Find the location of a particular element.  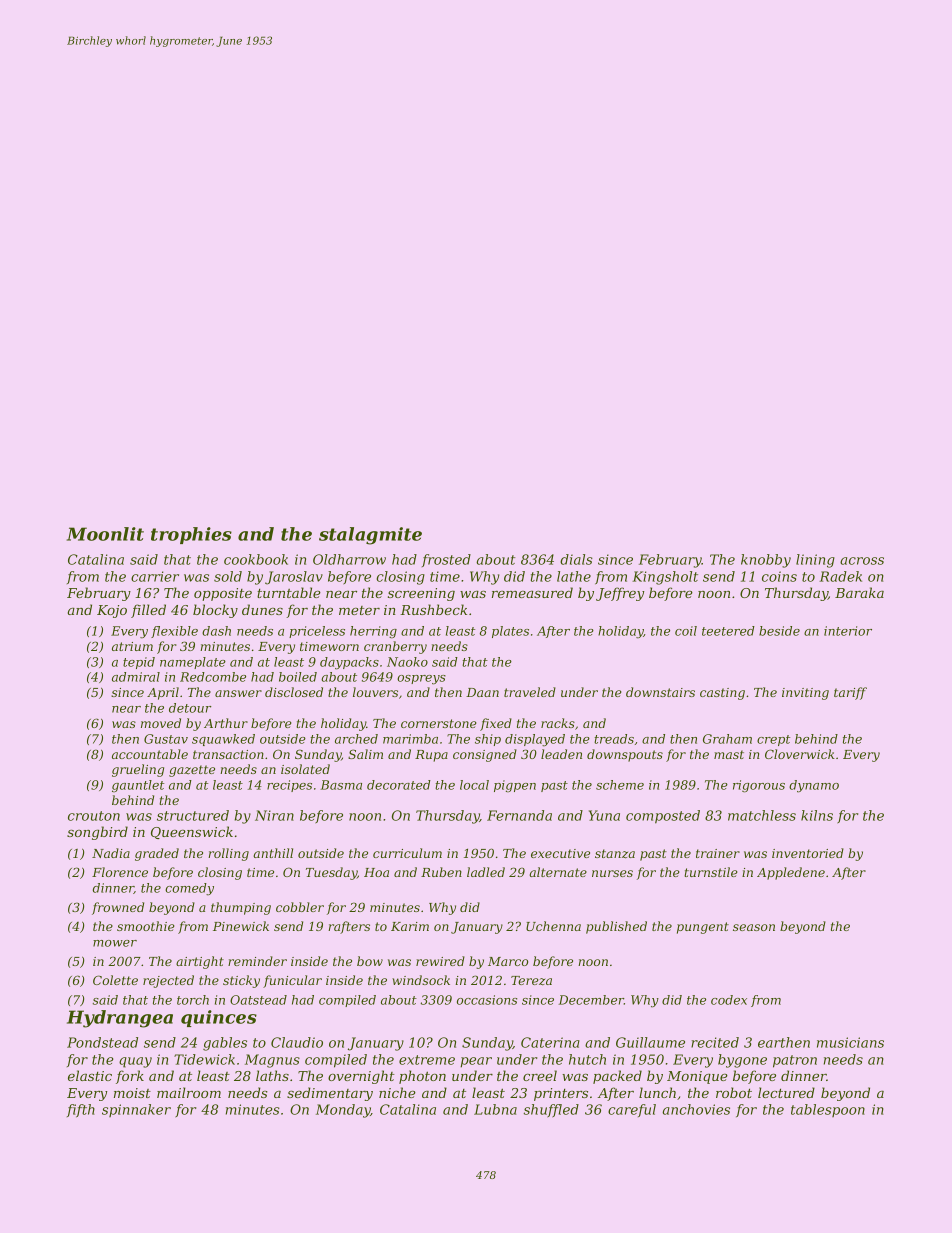

crouton is located at coordinates (94, 816).
